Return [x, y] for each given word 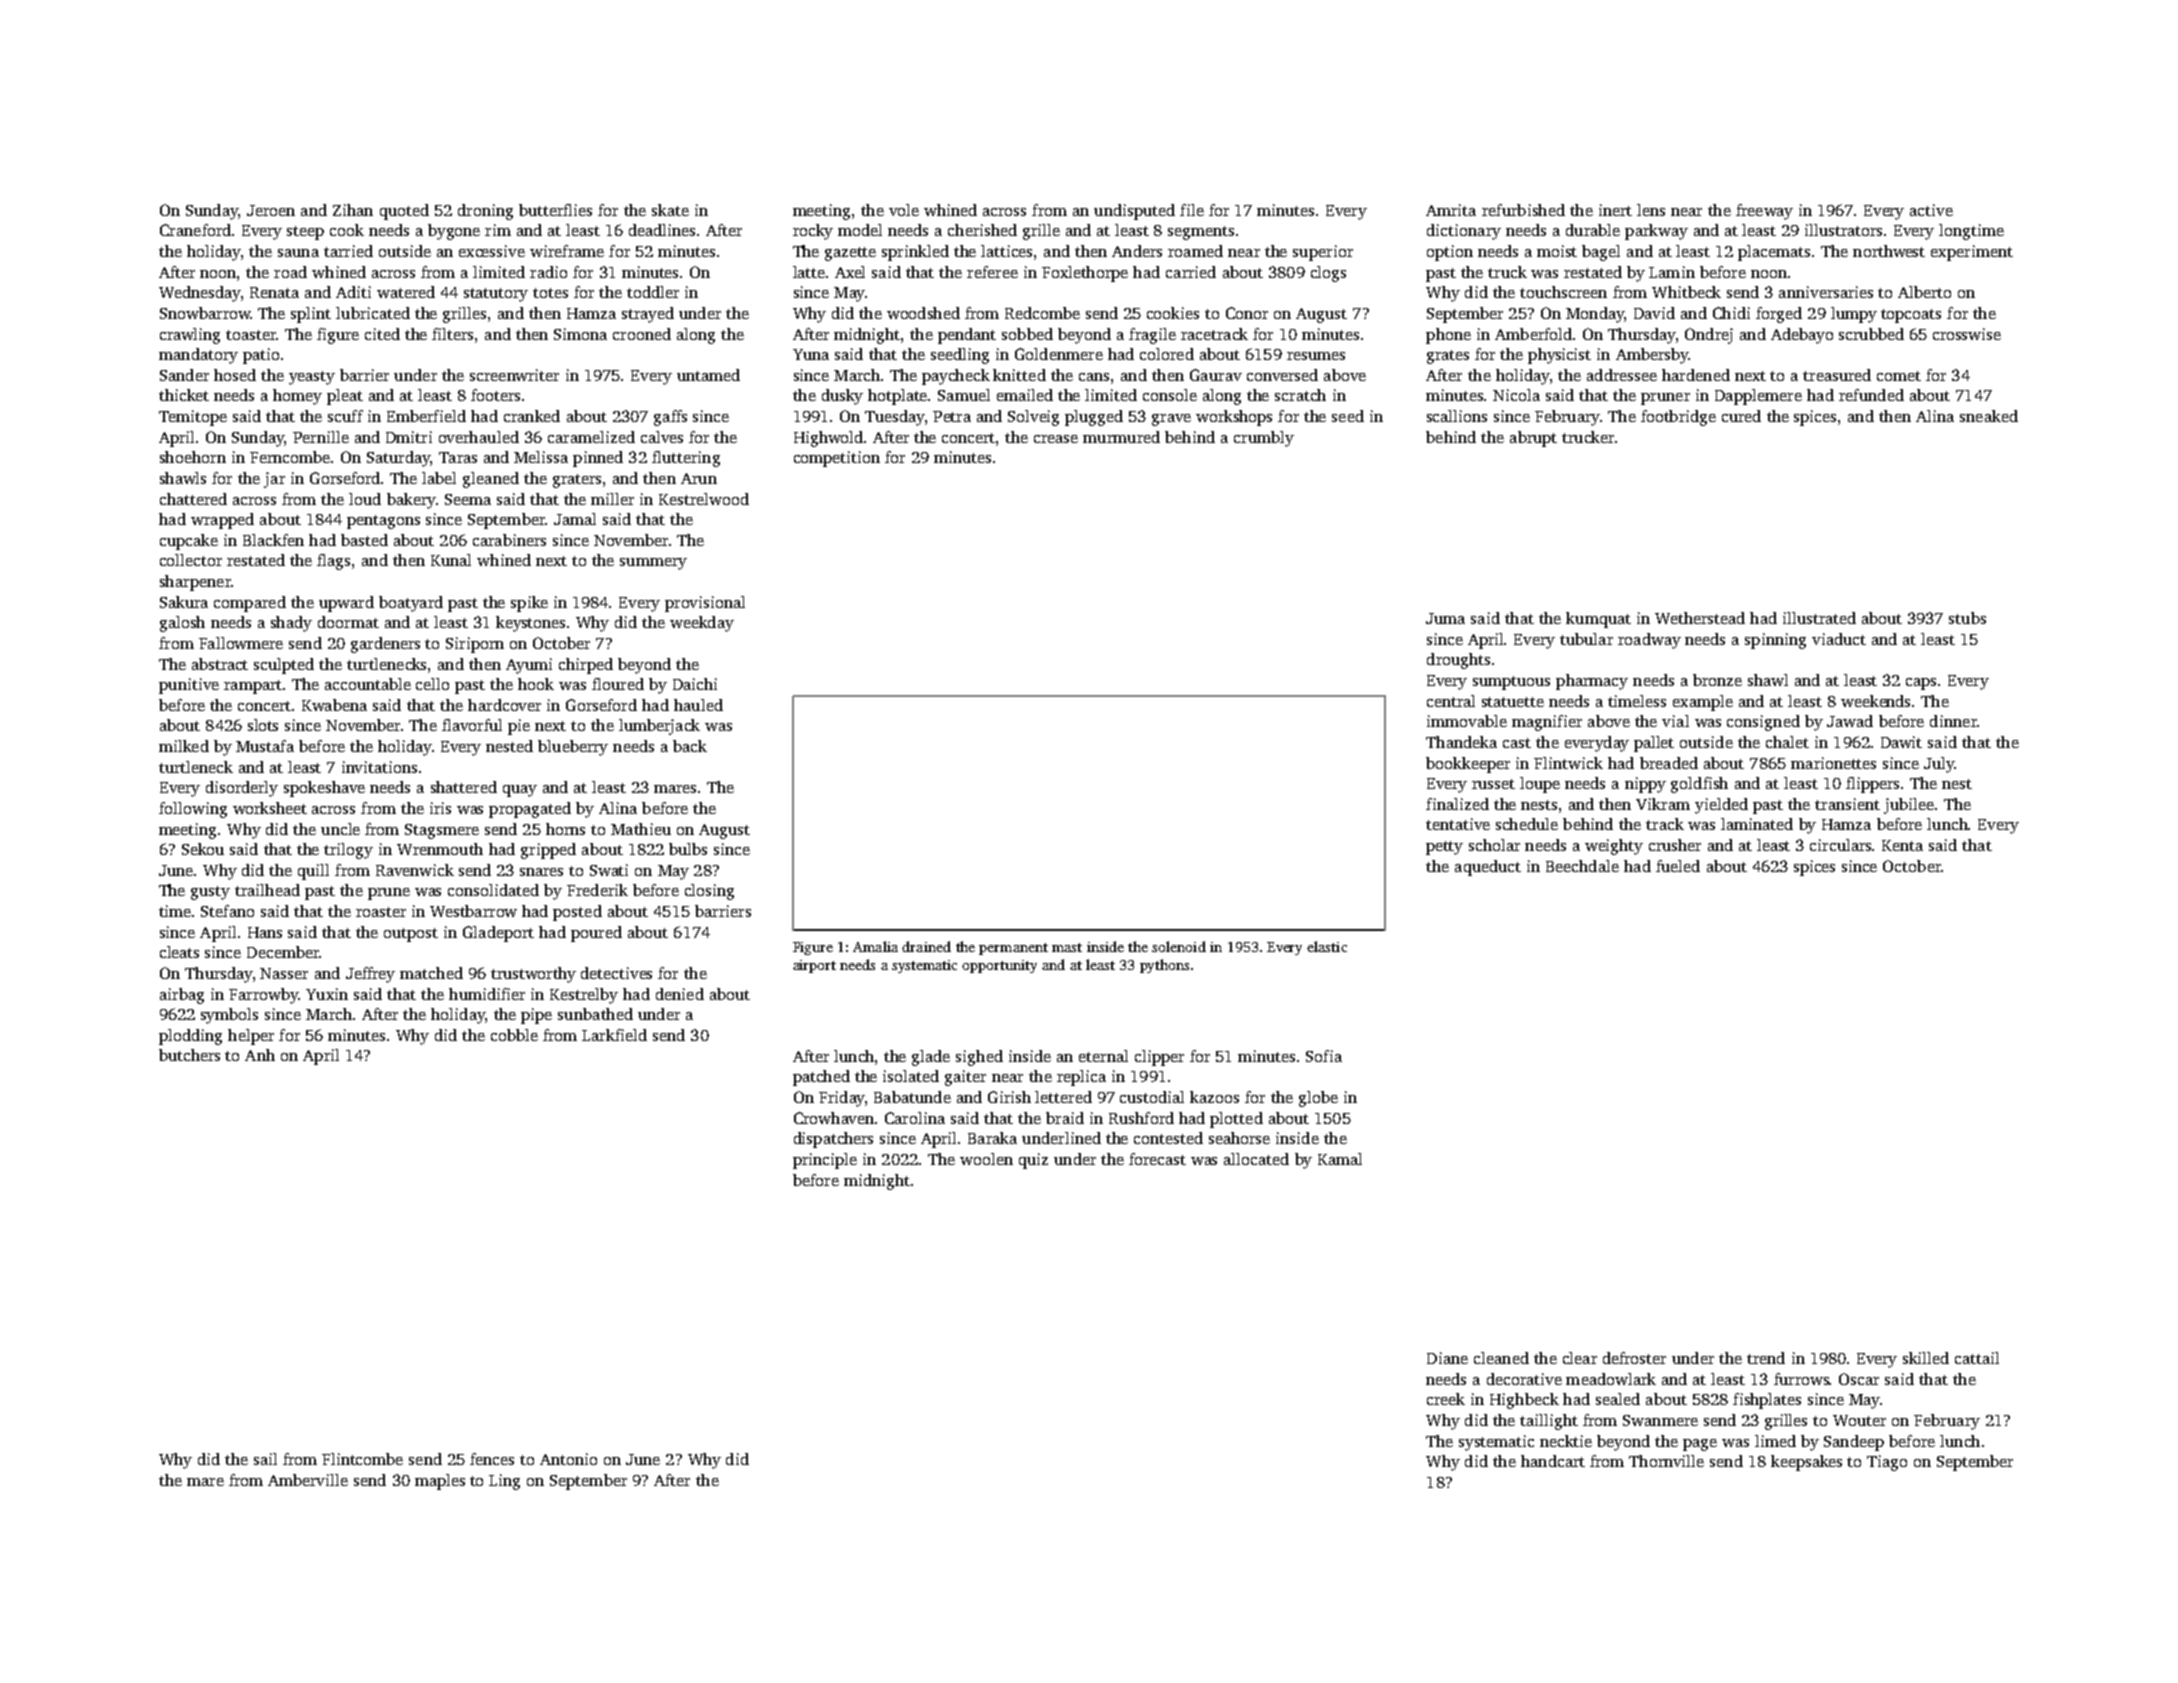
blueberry [573, 748]
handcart [1553, 1461]
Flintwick [1568, 763]
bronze [1717, 680]
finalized [1457, 804]
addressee [1622, 375]
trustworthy [533, 975]
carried [1191, 272]
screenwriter [514, 375]
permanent [1013, 949]
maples [440, 1482]
